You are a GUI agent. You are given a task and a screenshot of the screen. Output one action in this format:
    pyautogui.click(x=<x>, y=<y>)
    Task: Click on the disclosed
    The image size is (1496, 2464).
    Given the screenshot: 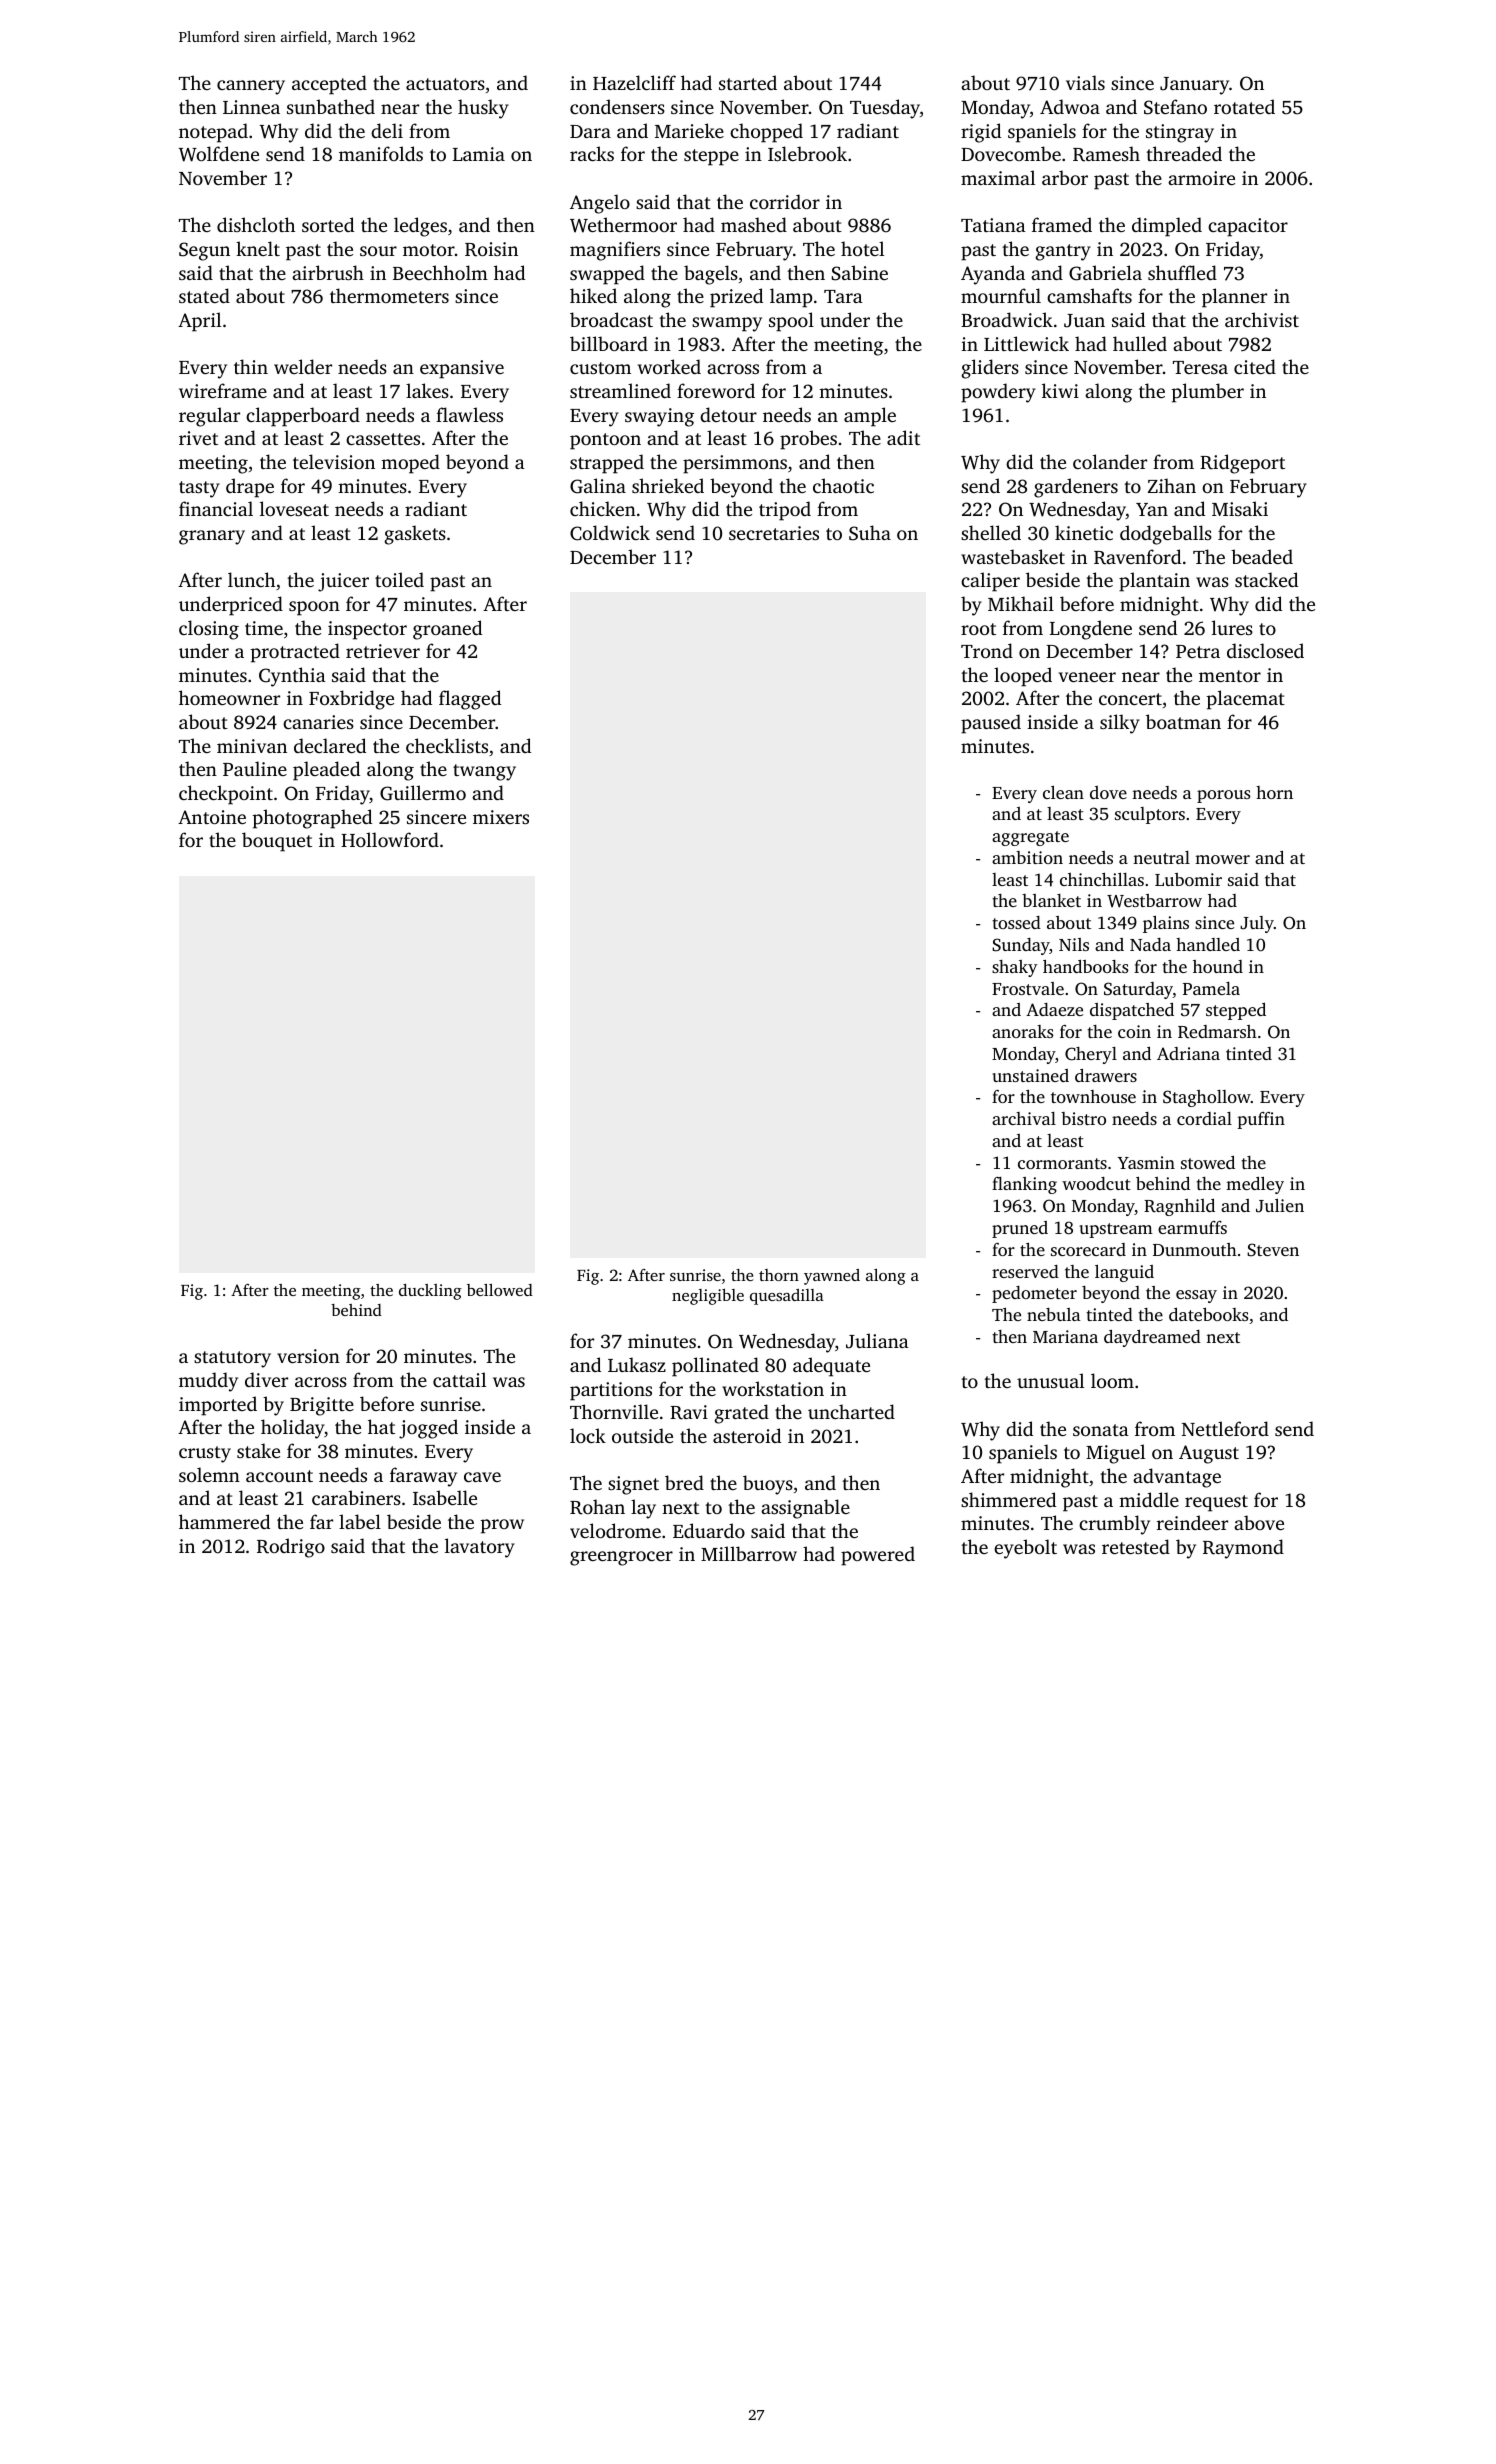 What is the action you would take?
    pyautogui.click(x=1265, y=650)
